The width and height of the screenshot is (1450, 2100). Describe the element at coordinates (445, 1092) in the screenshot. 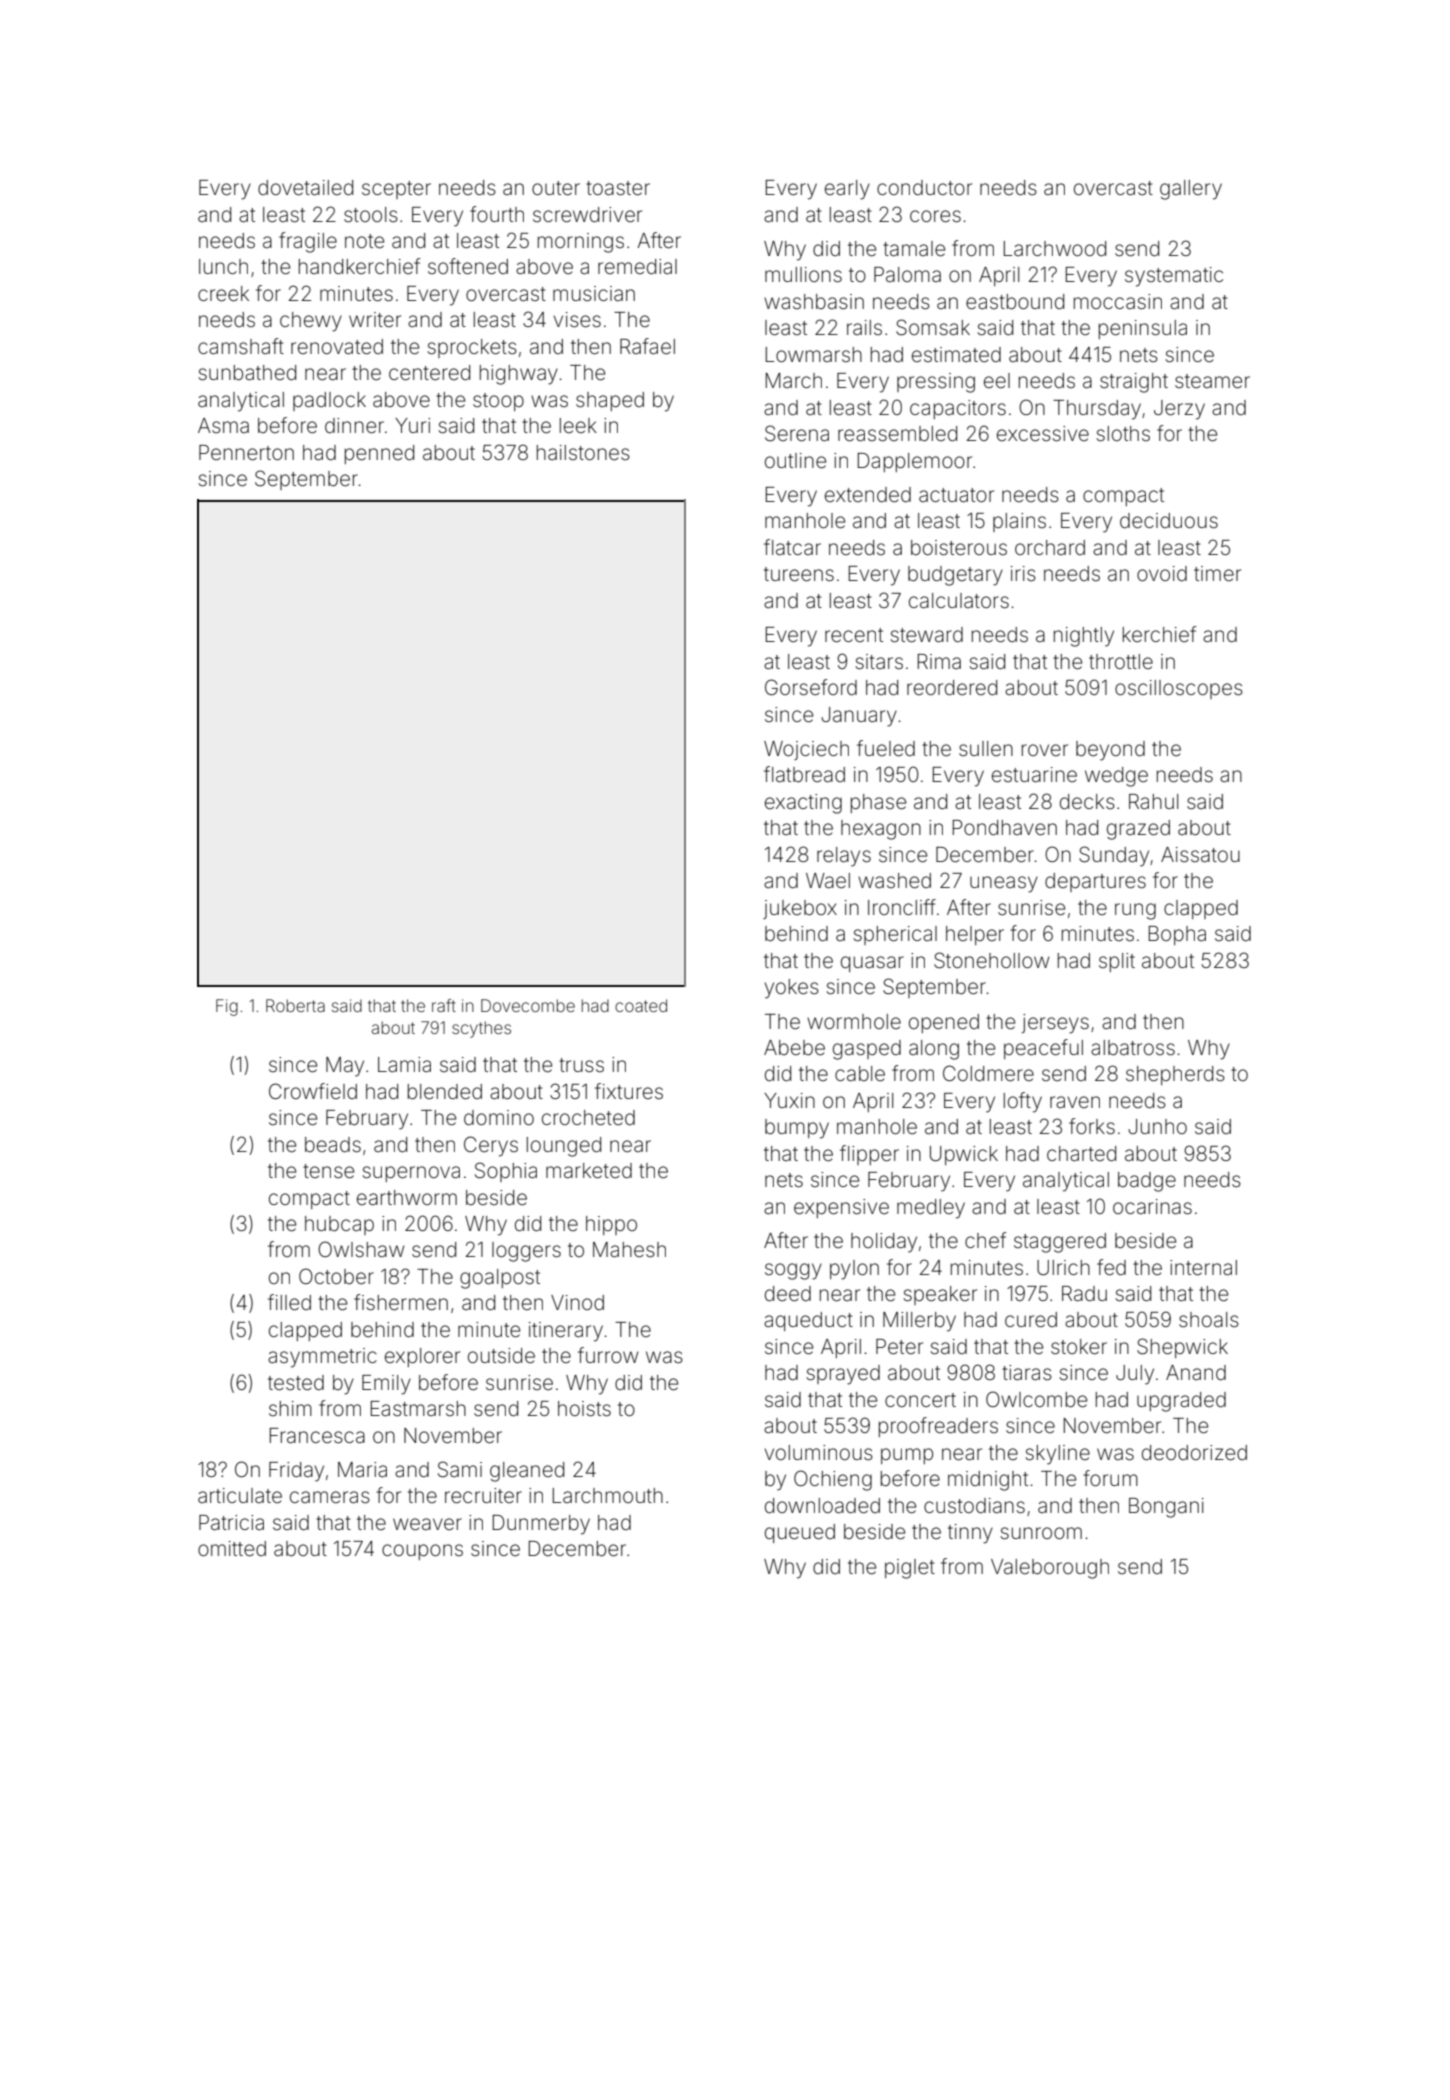

I see `blended` at that location.
